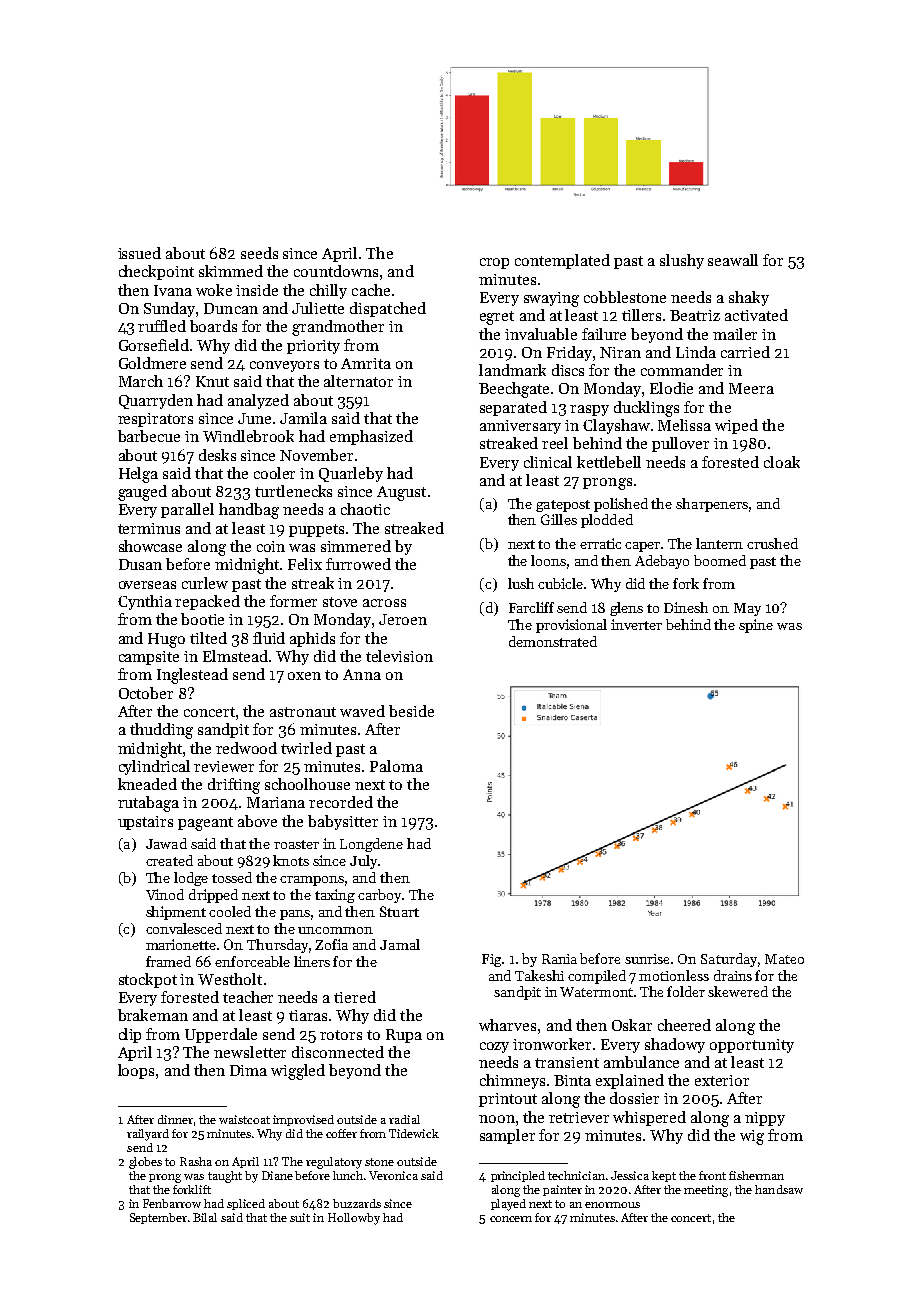 This screenshot has height=1308, width=924. Describe the element at coordinates (139, 253) in the screenshot. I see `issued` at that location.
